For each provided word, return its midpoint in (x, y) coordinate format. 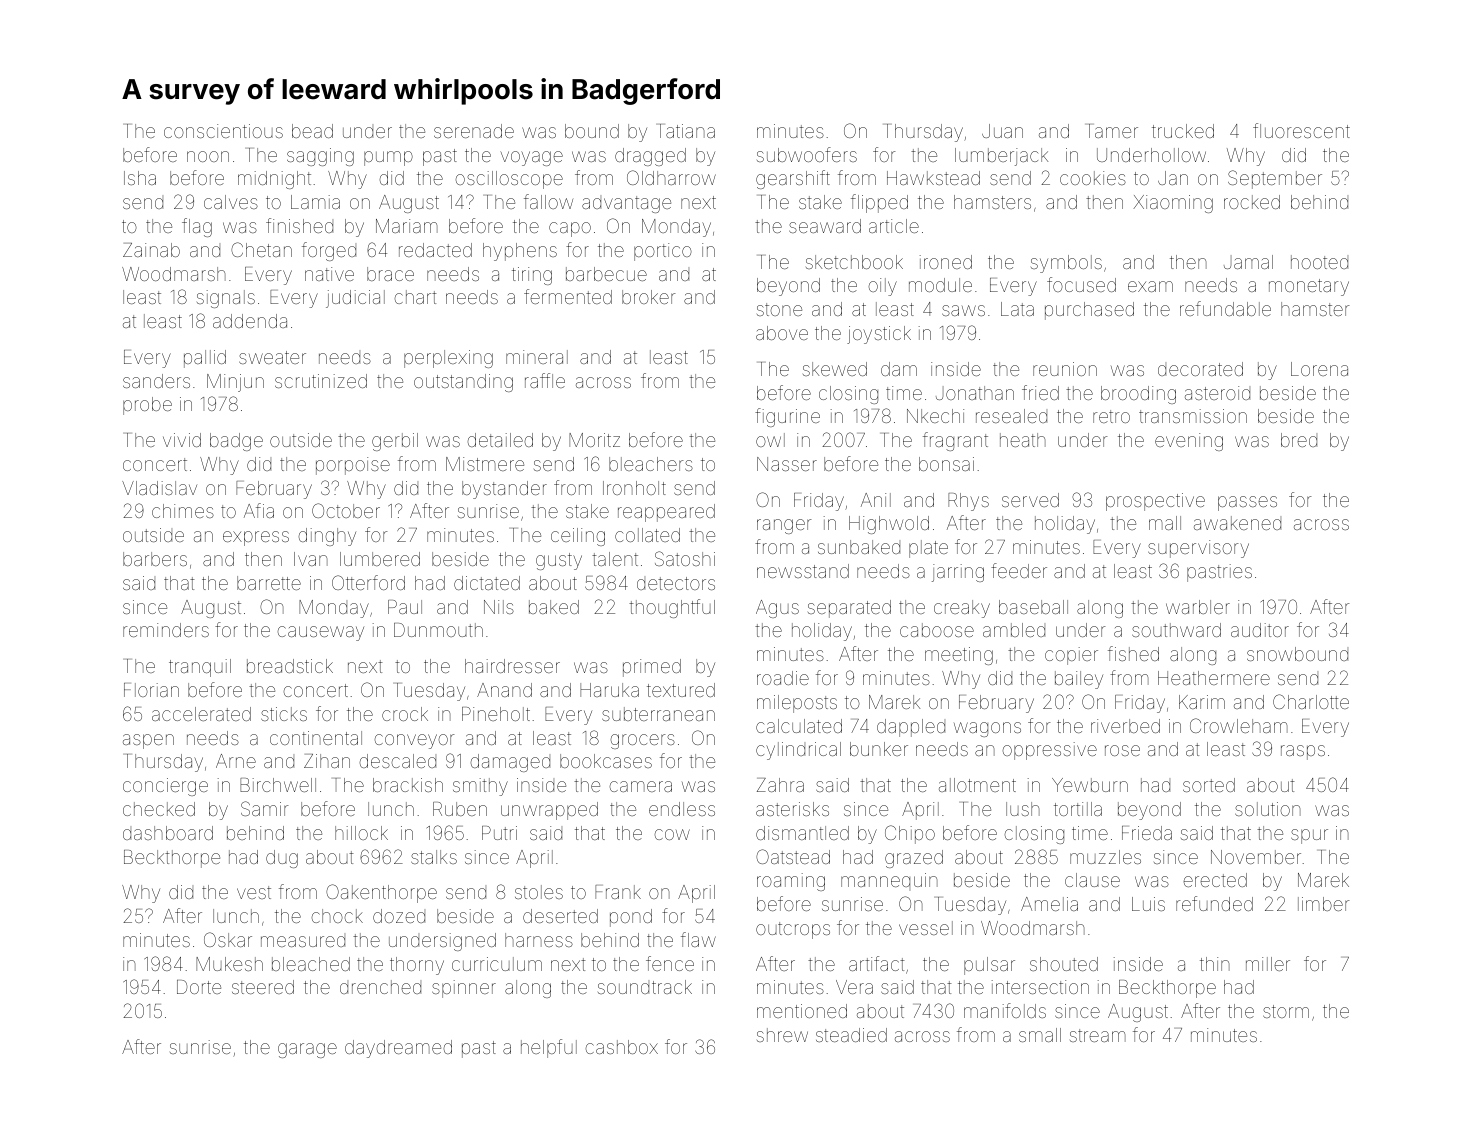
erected (1215, 880)
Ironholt (634, 488)
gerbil (395, 442)
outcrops (793, 930)
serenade (474, 131)
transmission (1193, 416)
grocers (642, 741)
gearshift (793, 179)
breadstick (290, 666)
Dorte (199, 987)
